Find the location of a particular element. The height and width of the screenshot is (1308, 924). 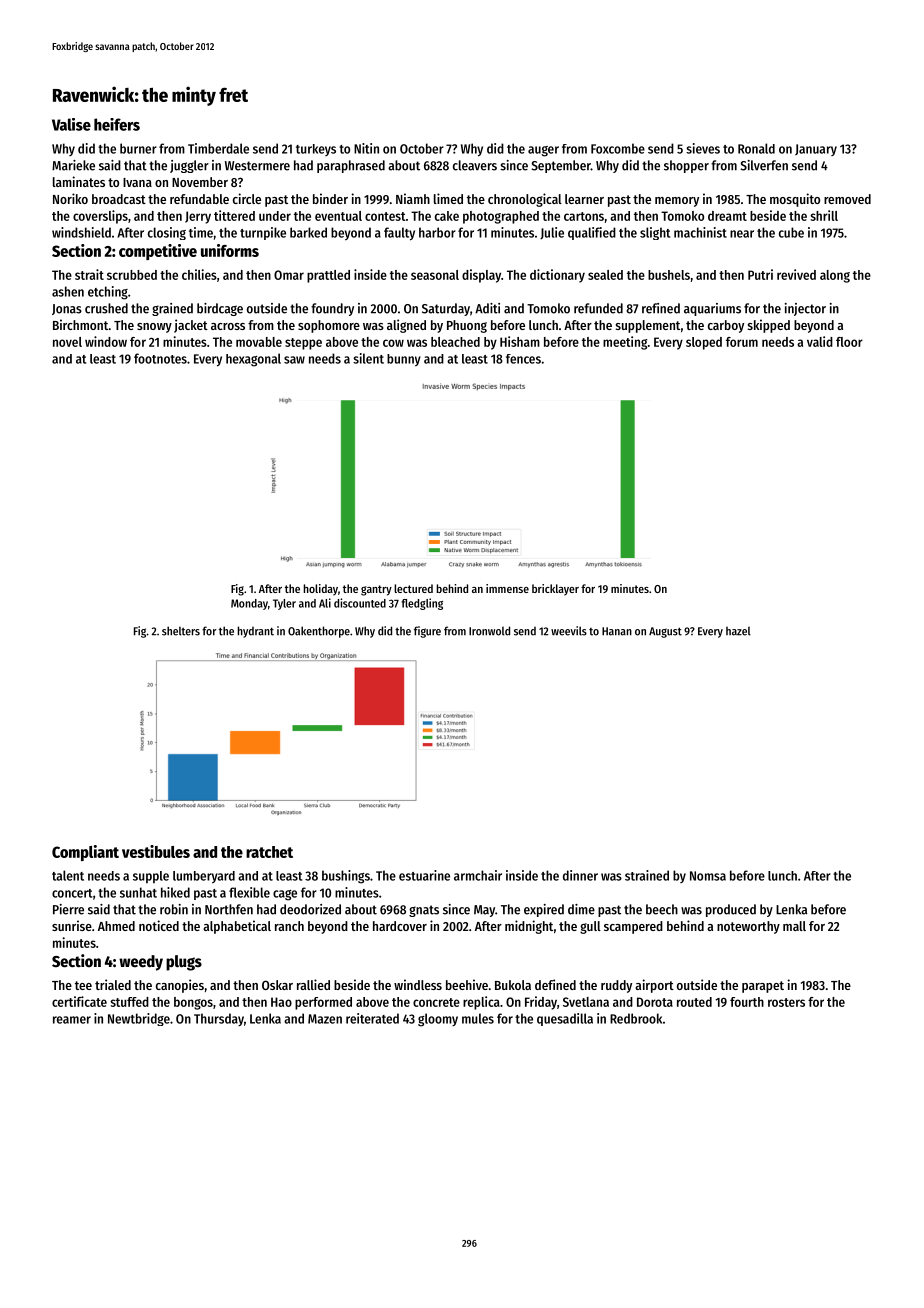

gantry is located at coordinates (376, 590).
